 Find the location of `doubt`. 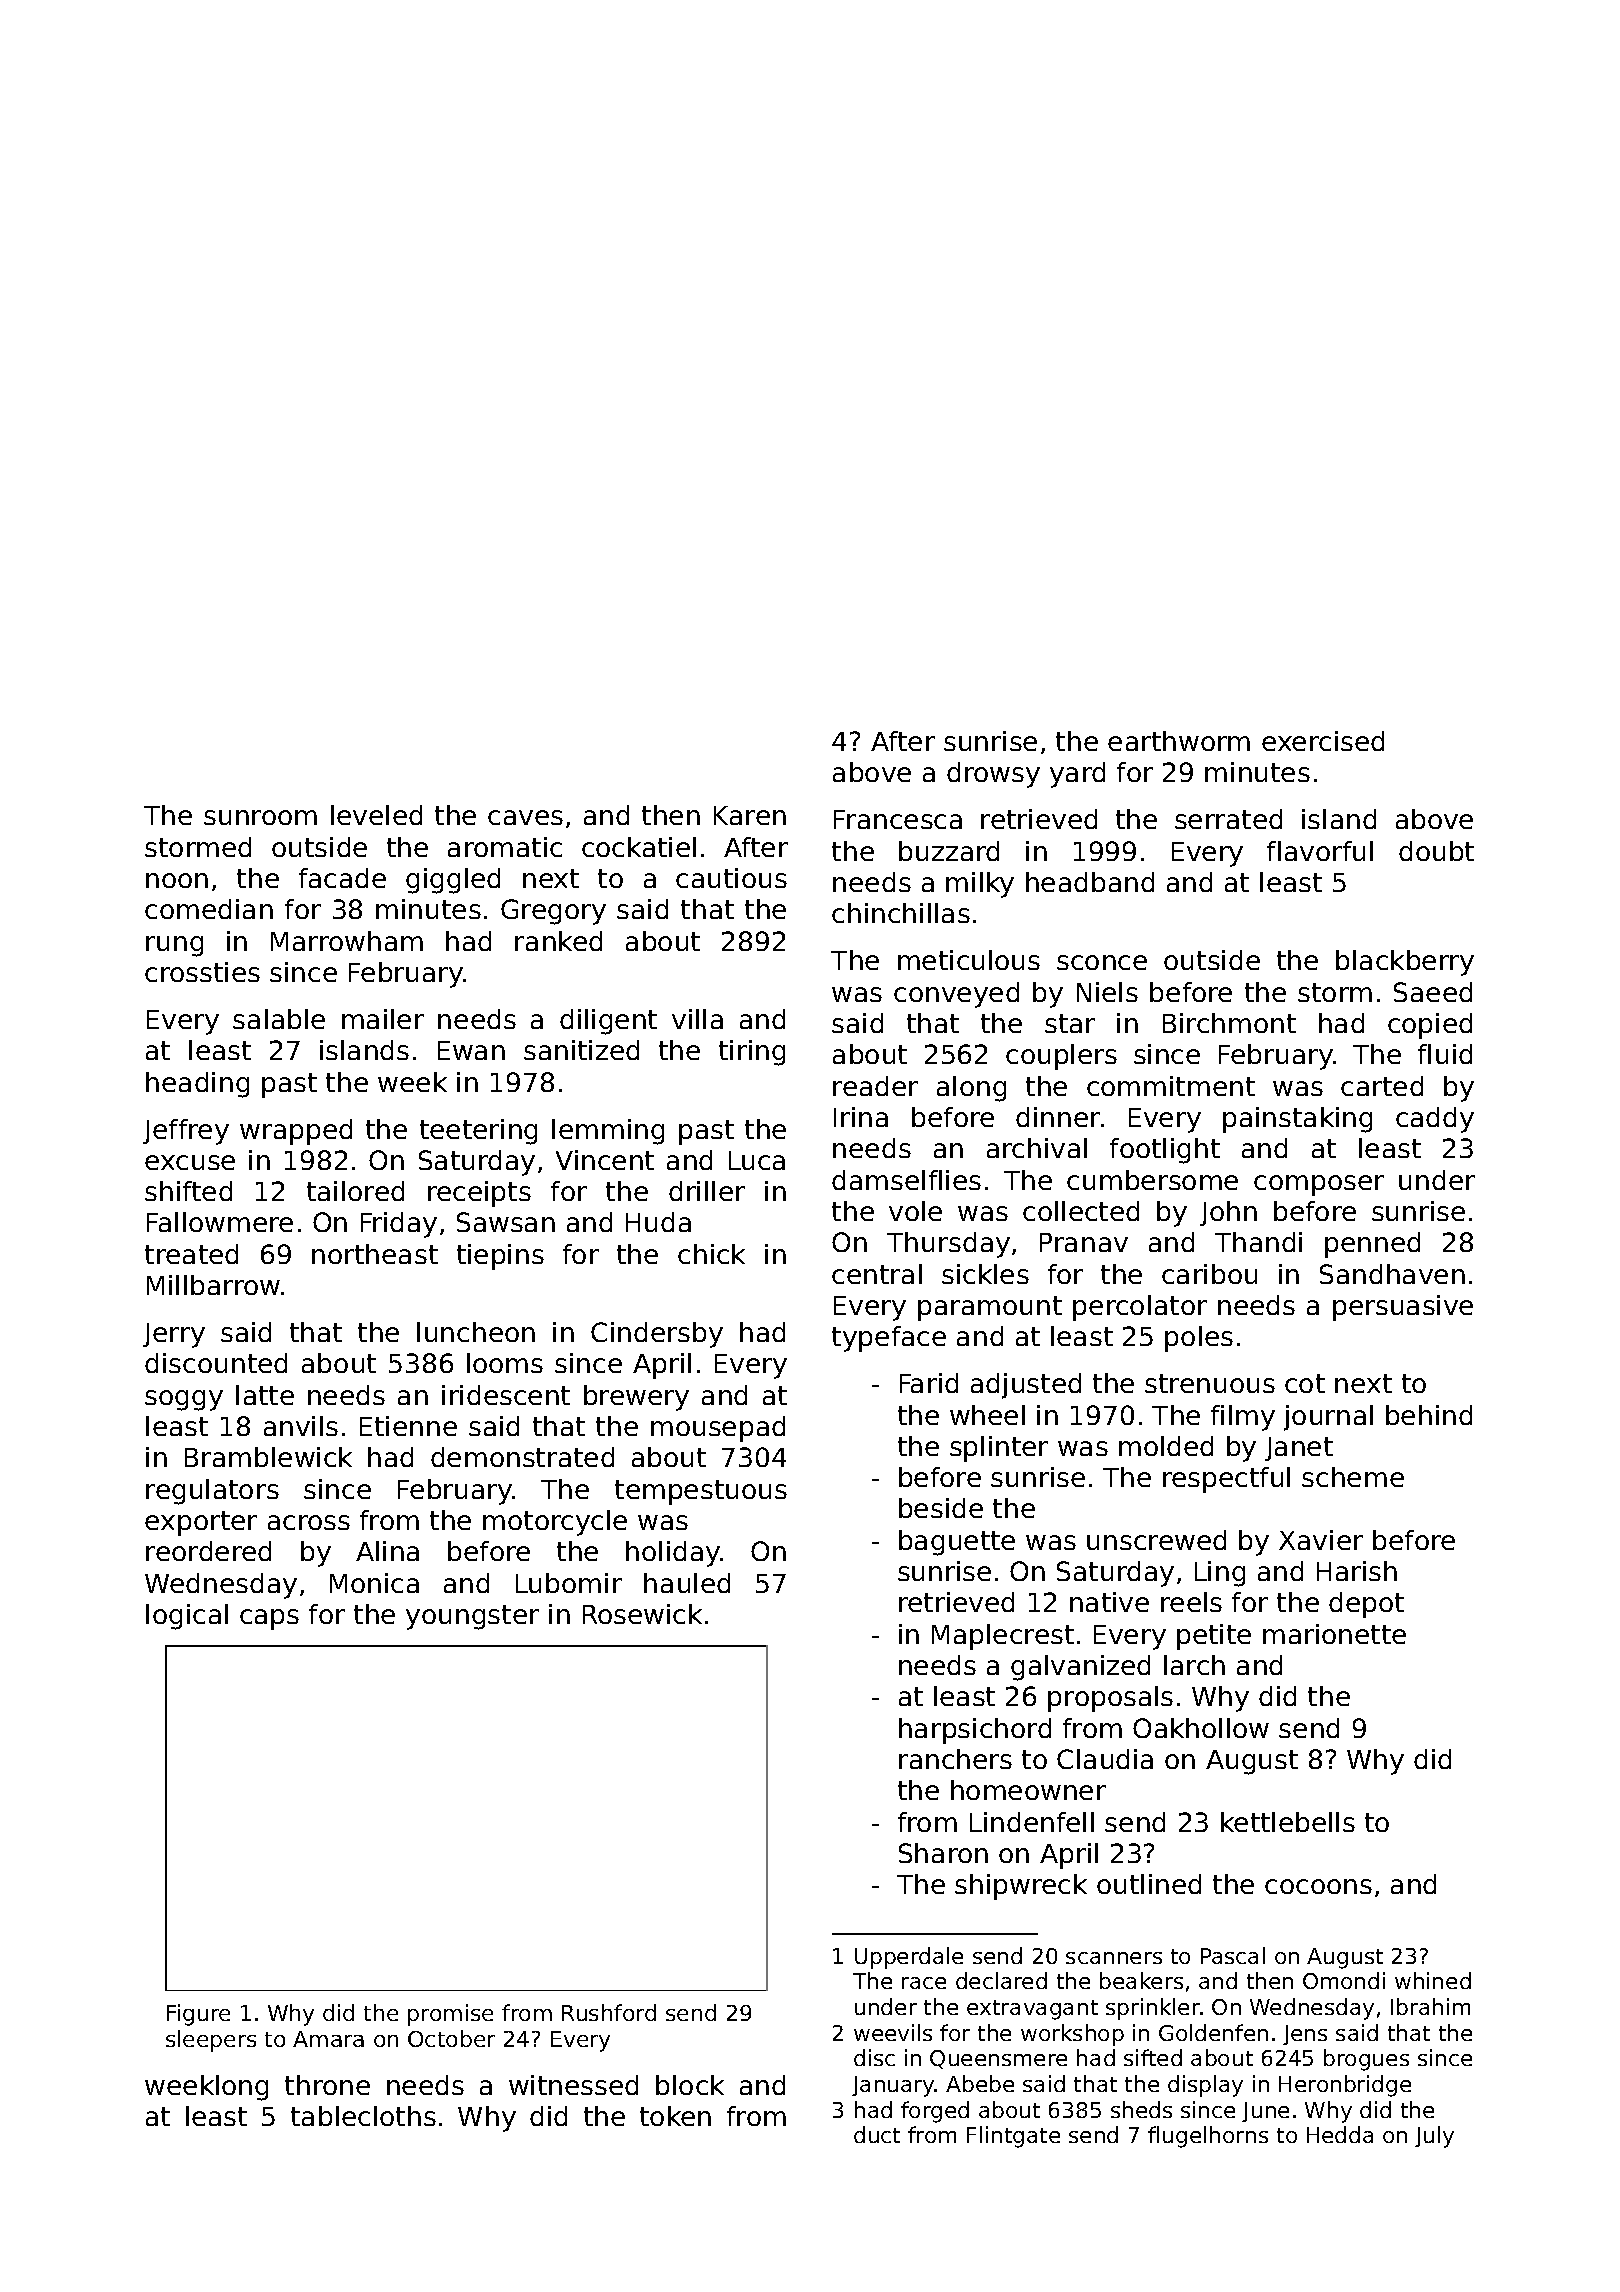

doubt is located at coordinates (1436, 851).
